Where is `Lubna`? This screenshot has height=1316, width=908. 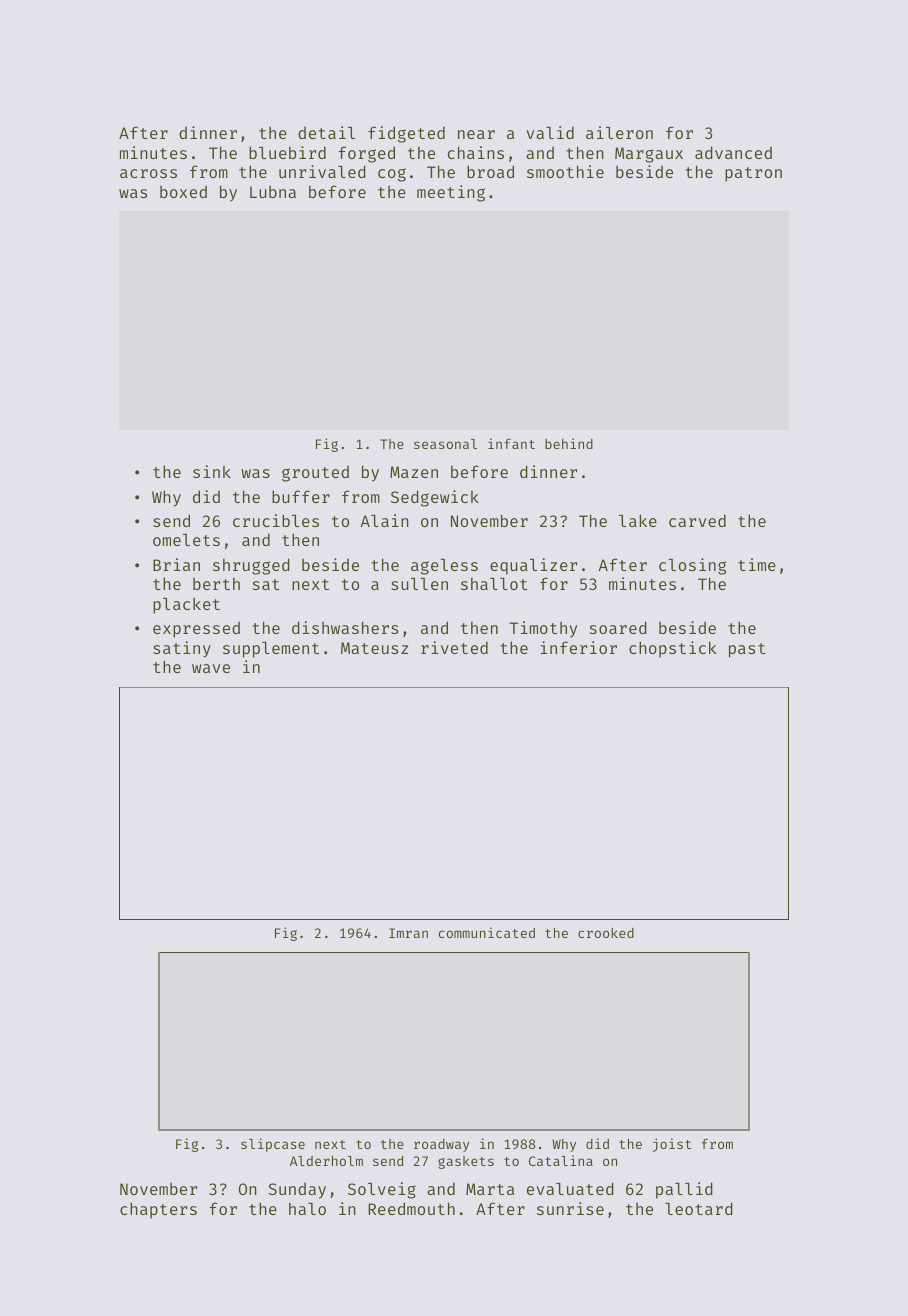 Lubna is located at coordinates (273, 191).
